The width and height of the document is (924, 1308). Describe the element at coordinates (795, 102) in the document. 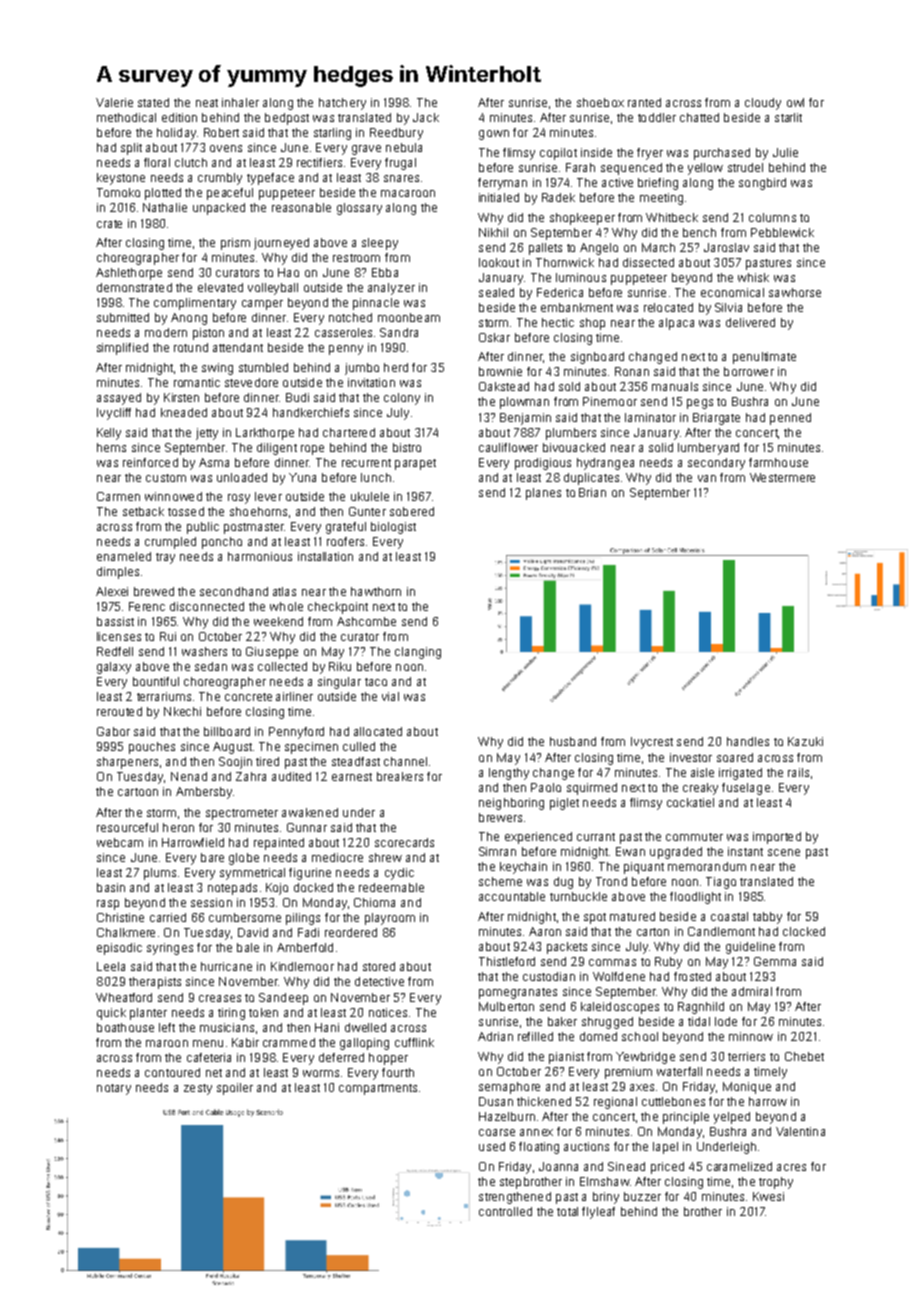

I see `owl` at that location.
